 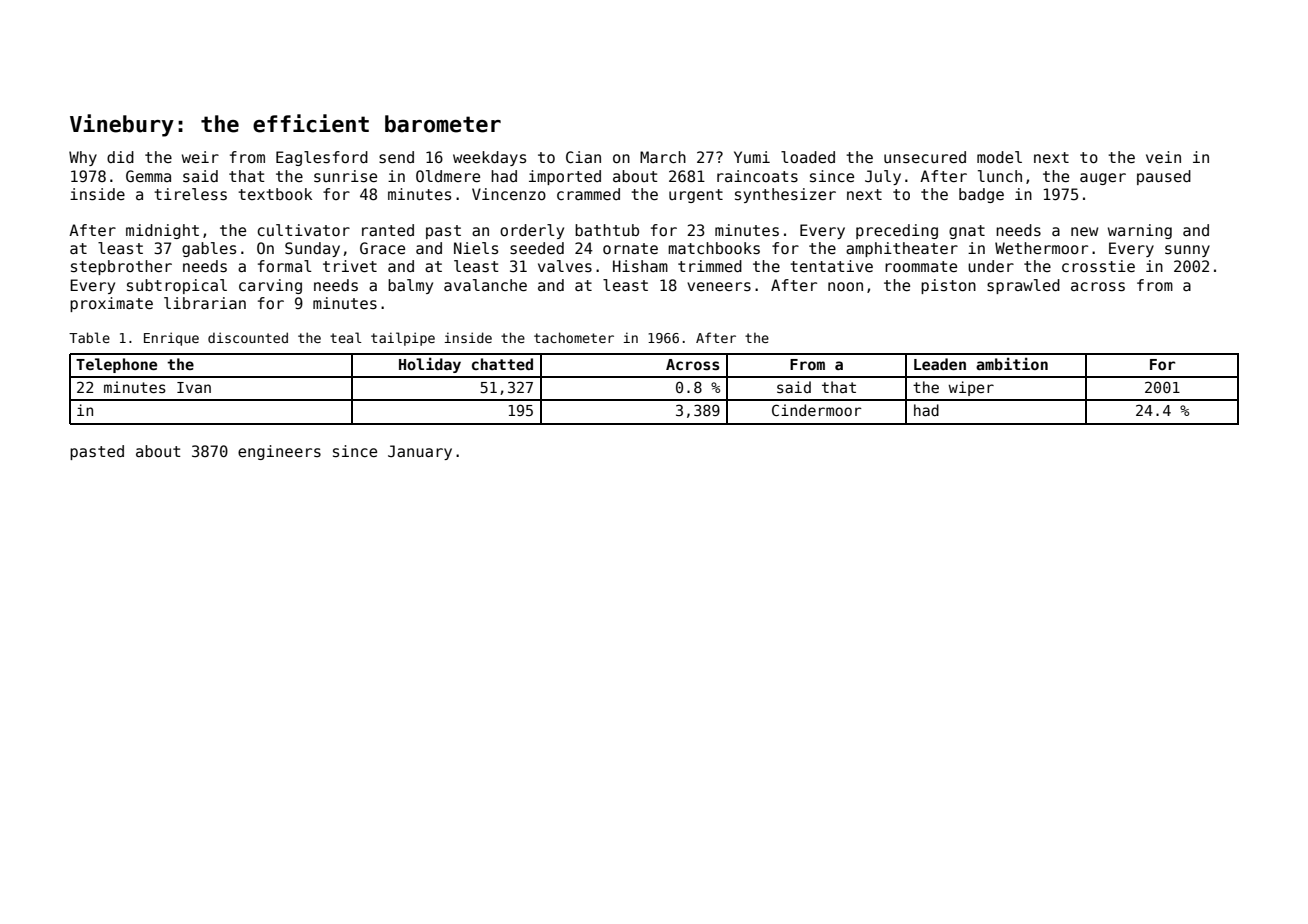 What do you see at coordinates (971, 388) in the image?
I see `wiper` at bounding box center [971, 388].
